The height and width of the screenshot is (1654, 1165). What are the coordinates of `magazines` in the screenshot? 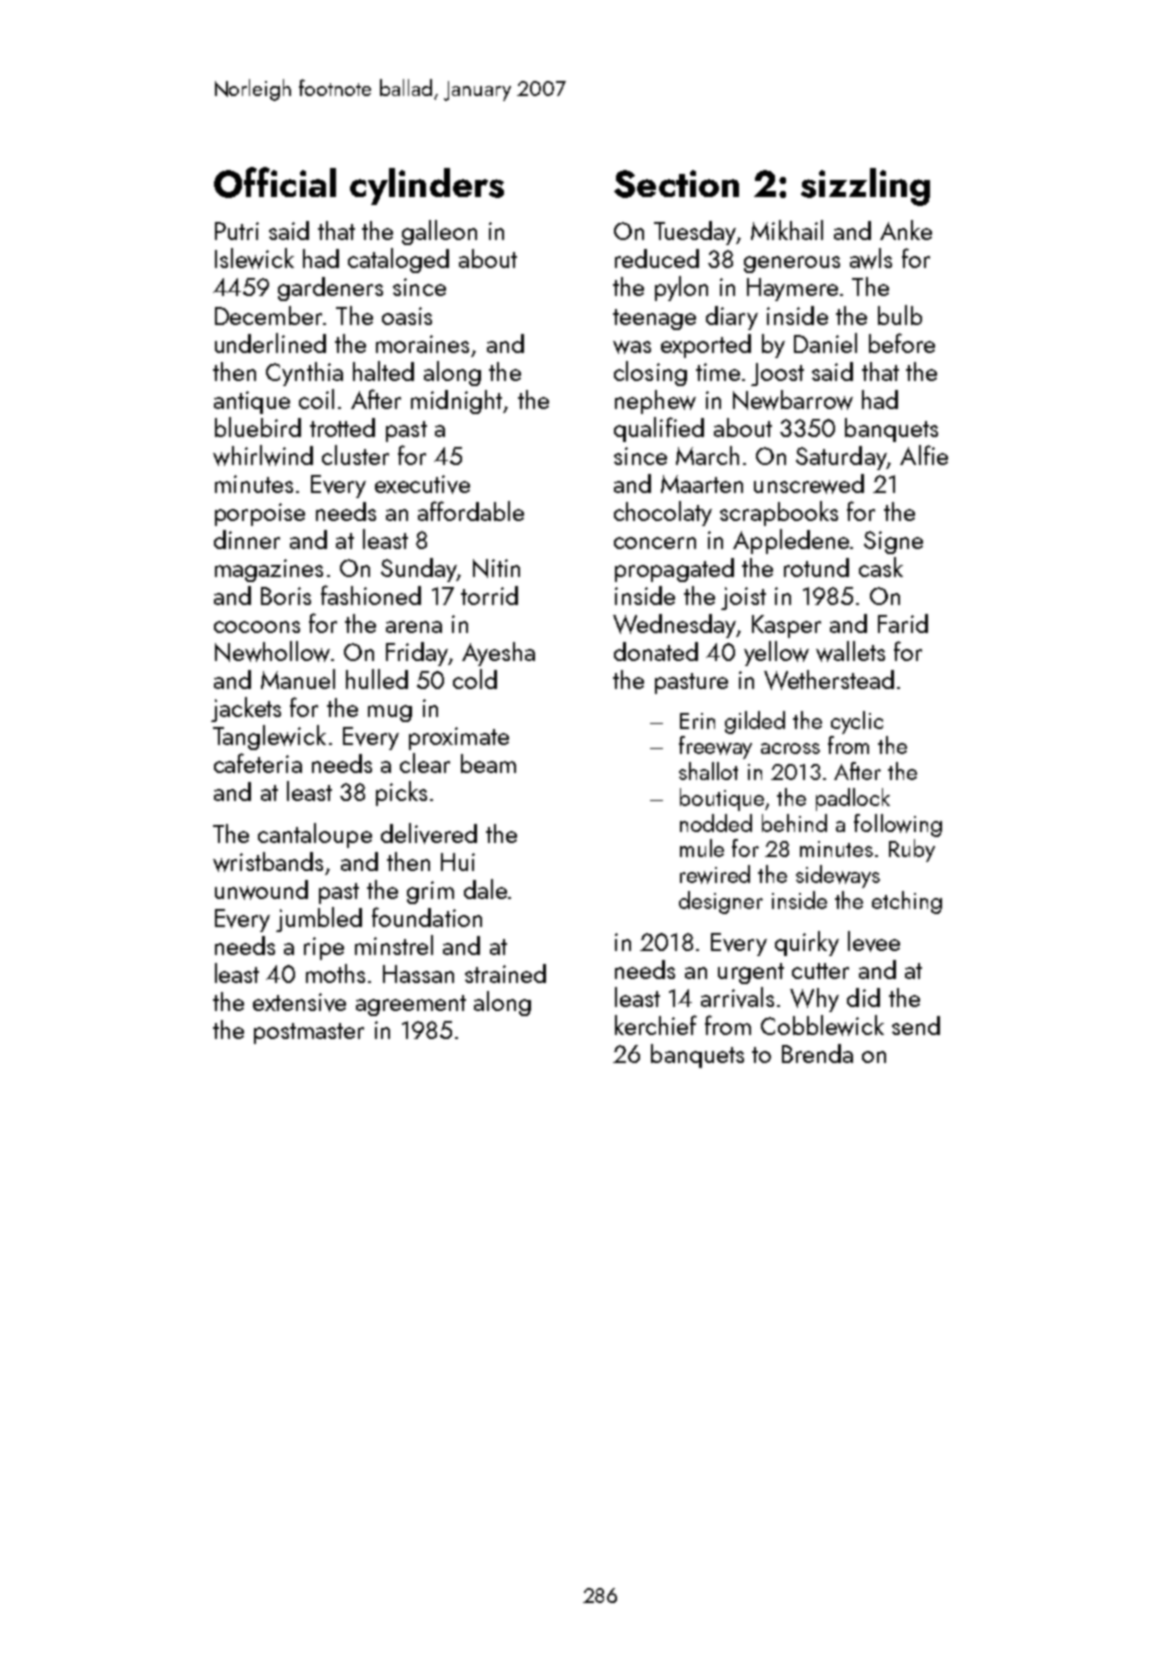 It's located at (269, 570).
